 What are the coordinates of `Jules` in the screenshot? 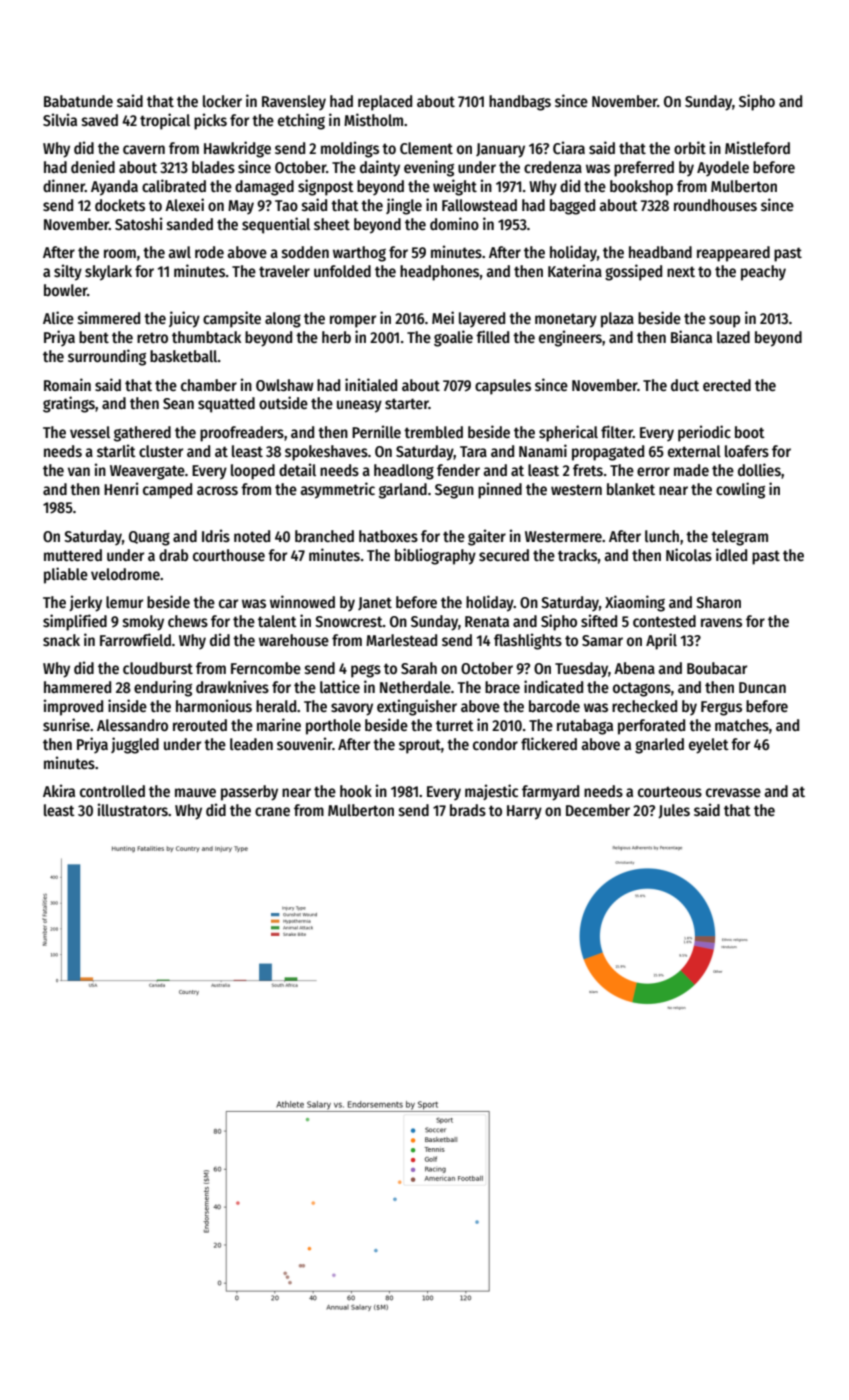 It's located at (674, 811).
